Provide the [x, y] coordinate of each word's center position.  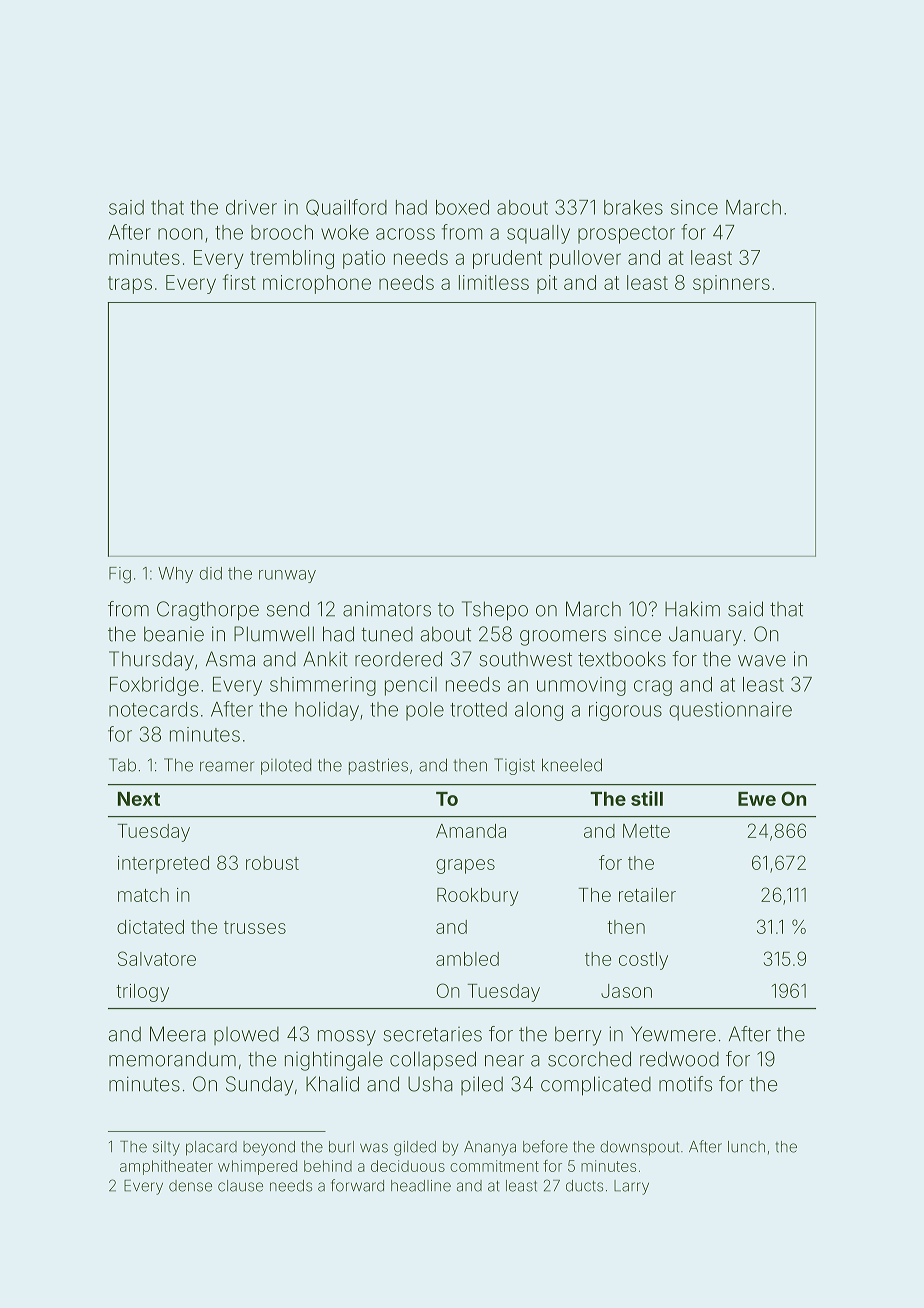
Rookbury [478, 897]
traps [130, 285]
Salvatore [157, 958]
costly [643, 961]
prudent [507, 259]
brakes [633, 207]
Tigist [514, 766]
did [211, 573]
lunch [746, 1147]
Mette [646, 831]
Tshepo [495, 611]
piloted [286, 767]
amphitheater [166, 1167]
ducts [584, 1186]
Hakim [692, 609]
